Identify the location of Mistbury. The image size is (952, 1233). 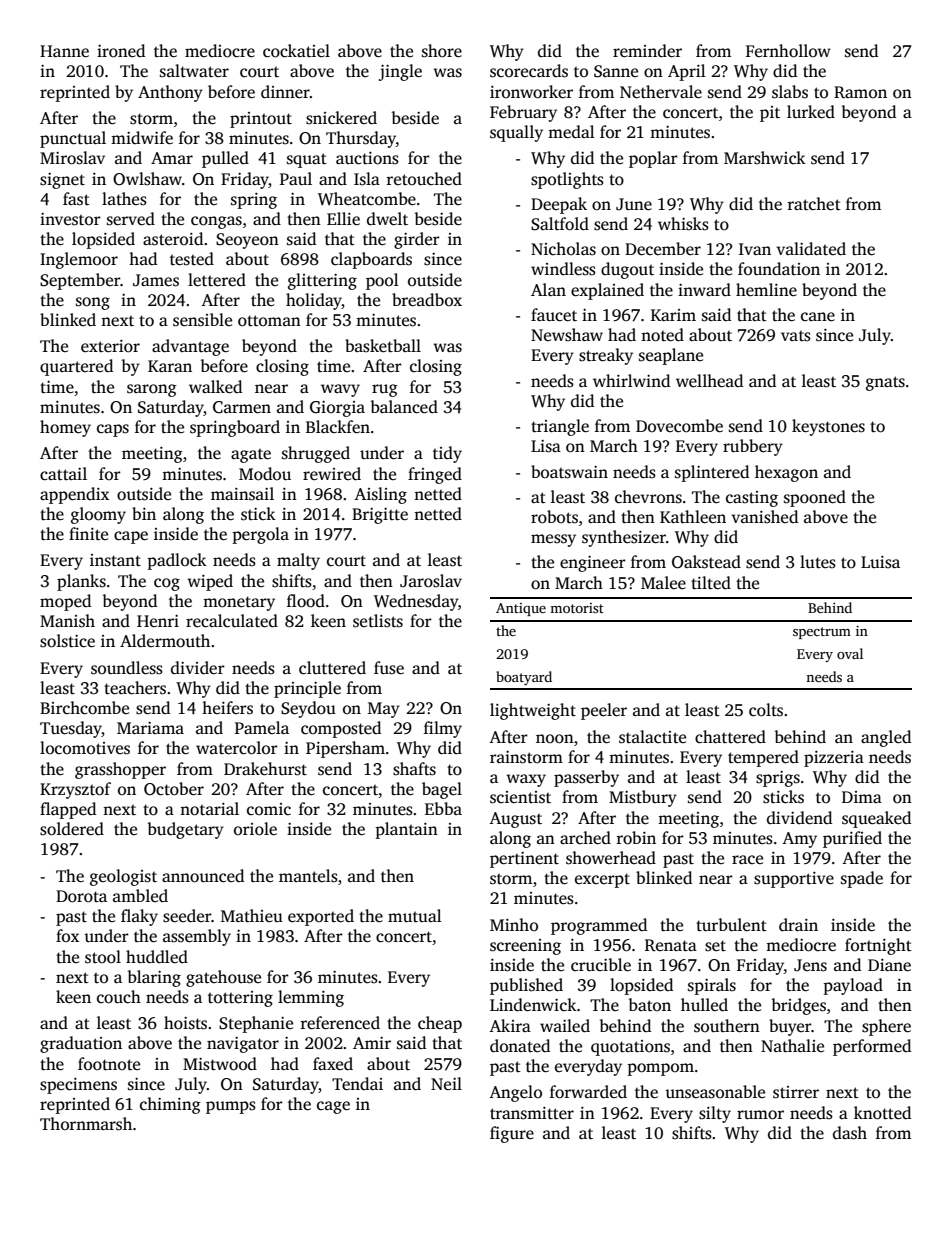
(643, 798).
